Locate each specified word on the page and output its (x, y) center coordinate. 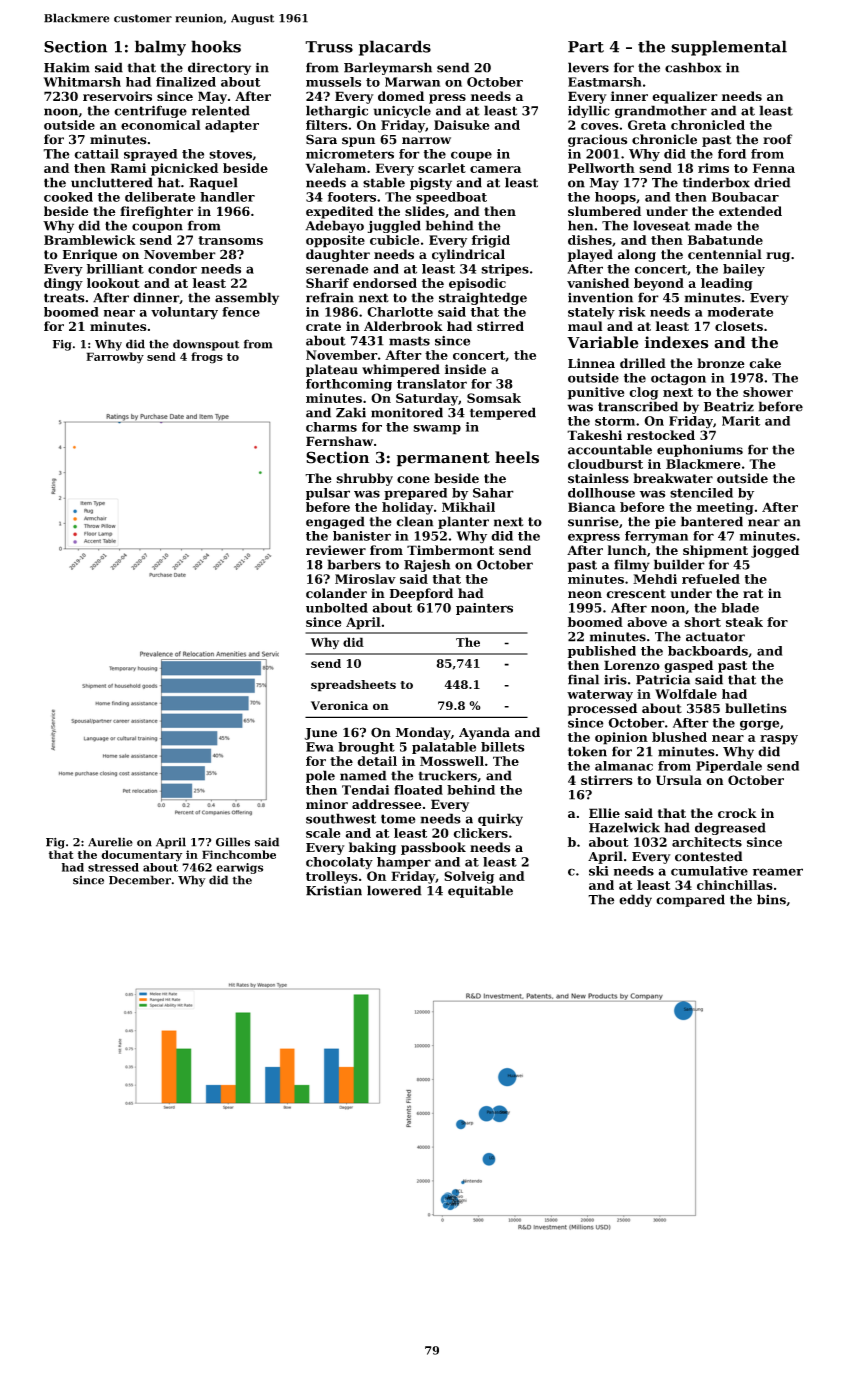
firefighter (156, 212)
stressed (113, 867)
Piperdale (729, 767)
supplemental (729, 48)
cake (765, 363)
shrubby (364, 479)
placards (395, 48)
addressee (387, 804)
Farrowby (115, 358)
